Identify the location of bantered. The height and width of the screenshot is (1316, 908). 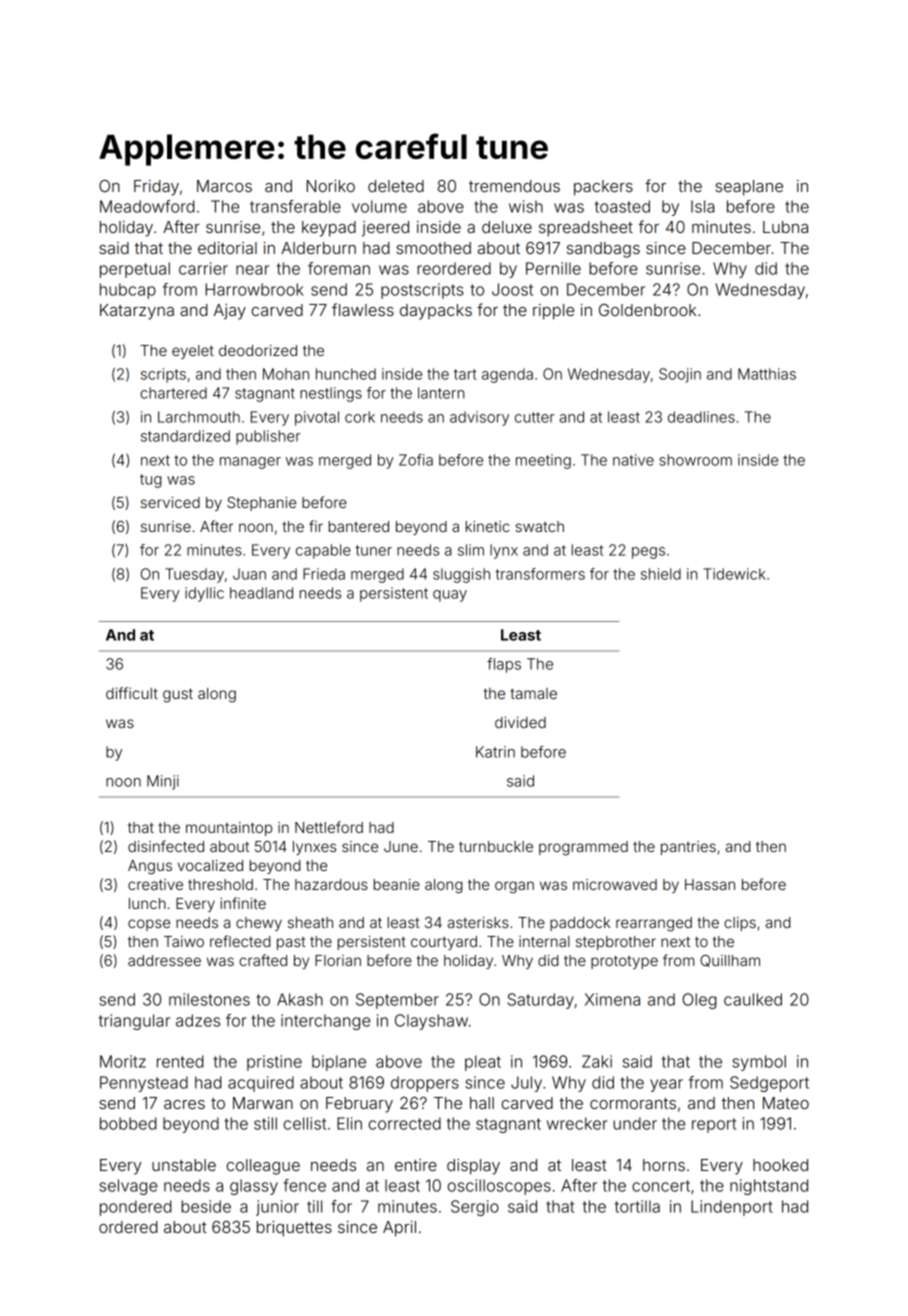
(358, 526).
